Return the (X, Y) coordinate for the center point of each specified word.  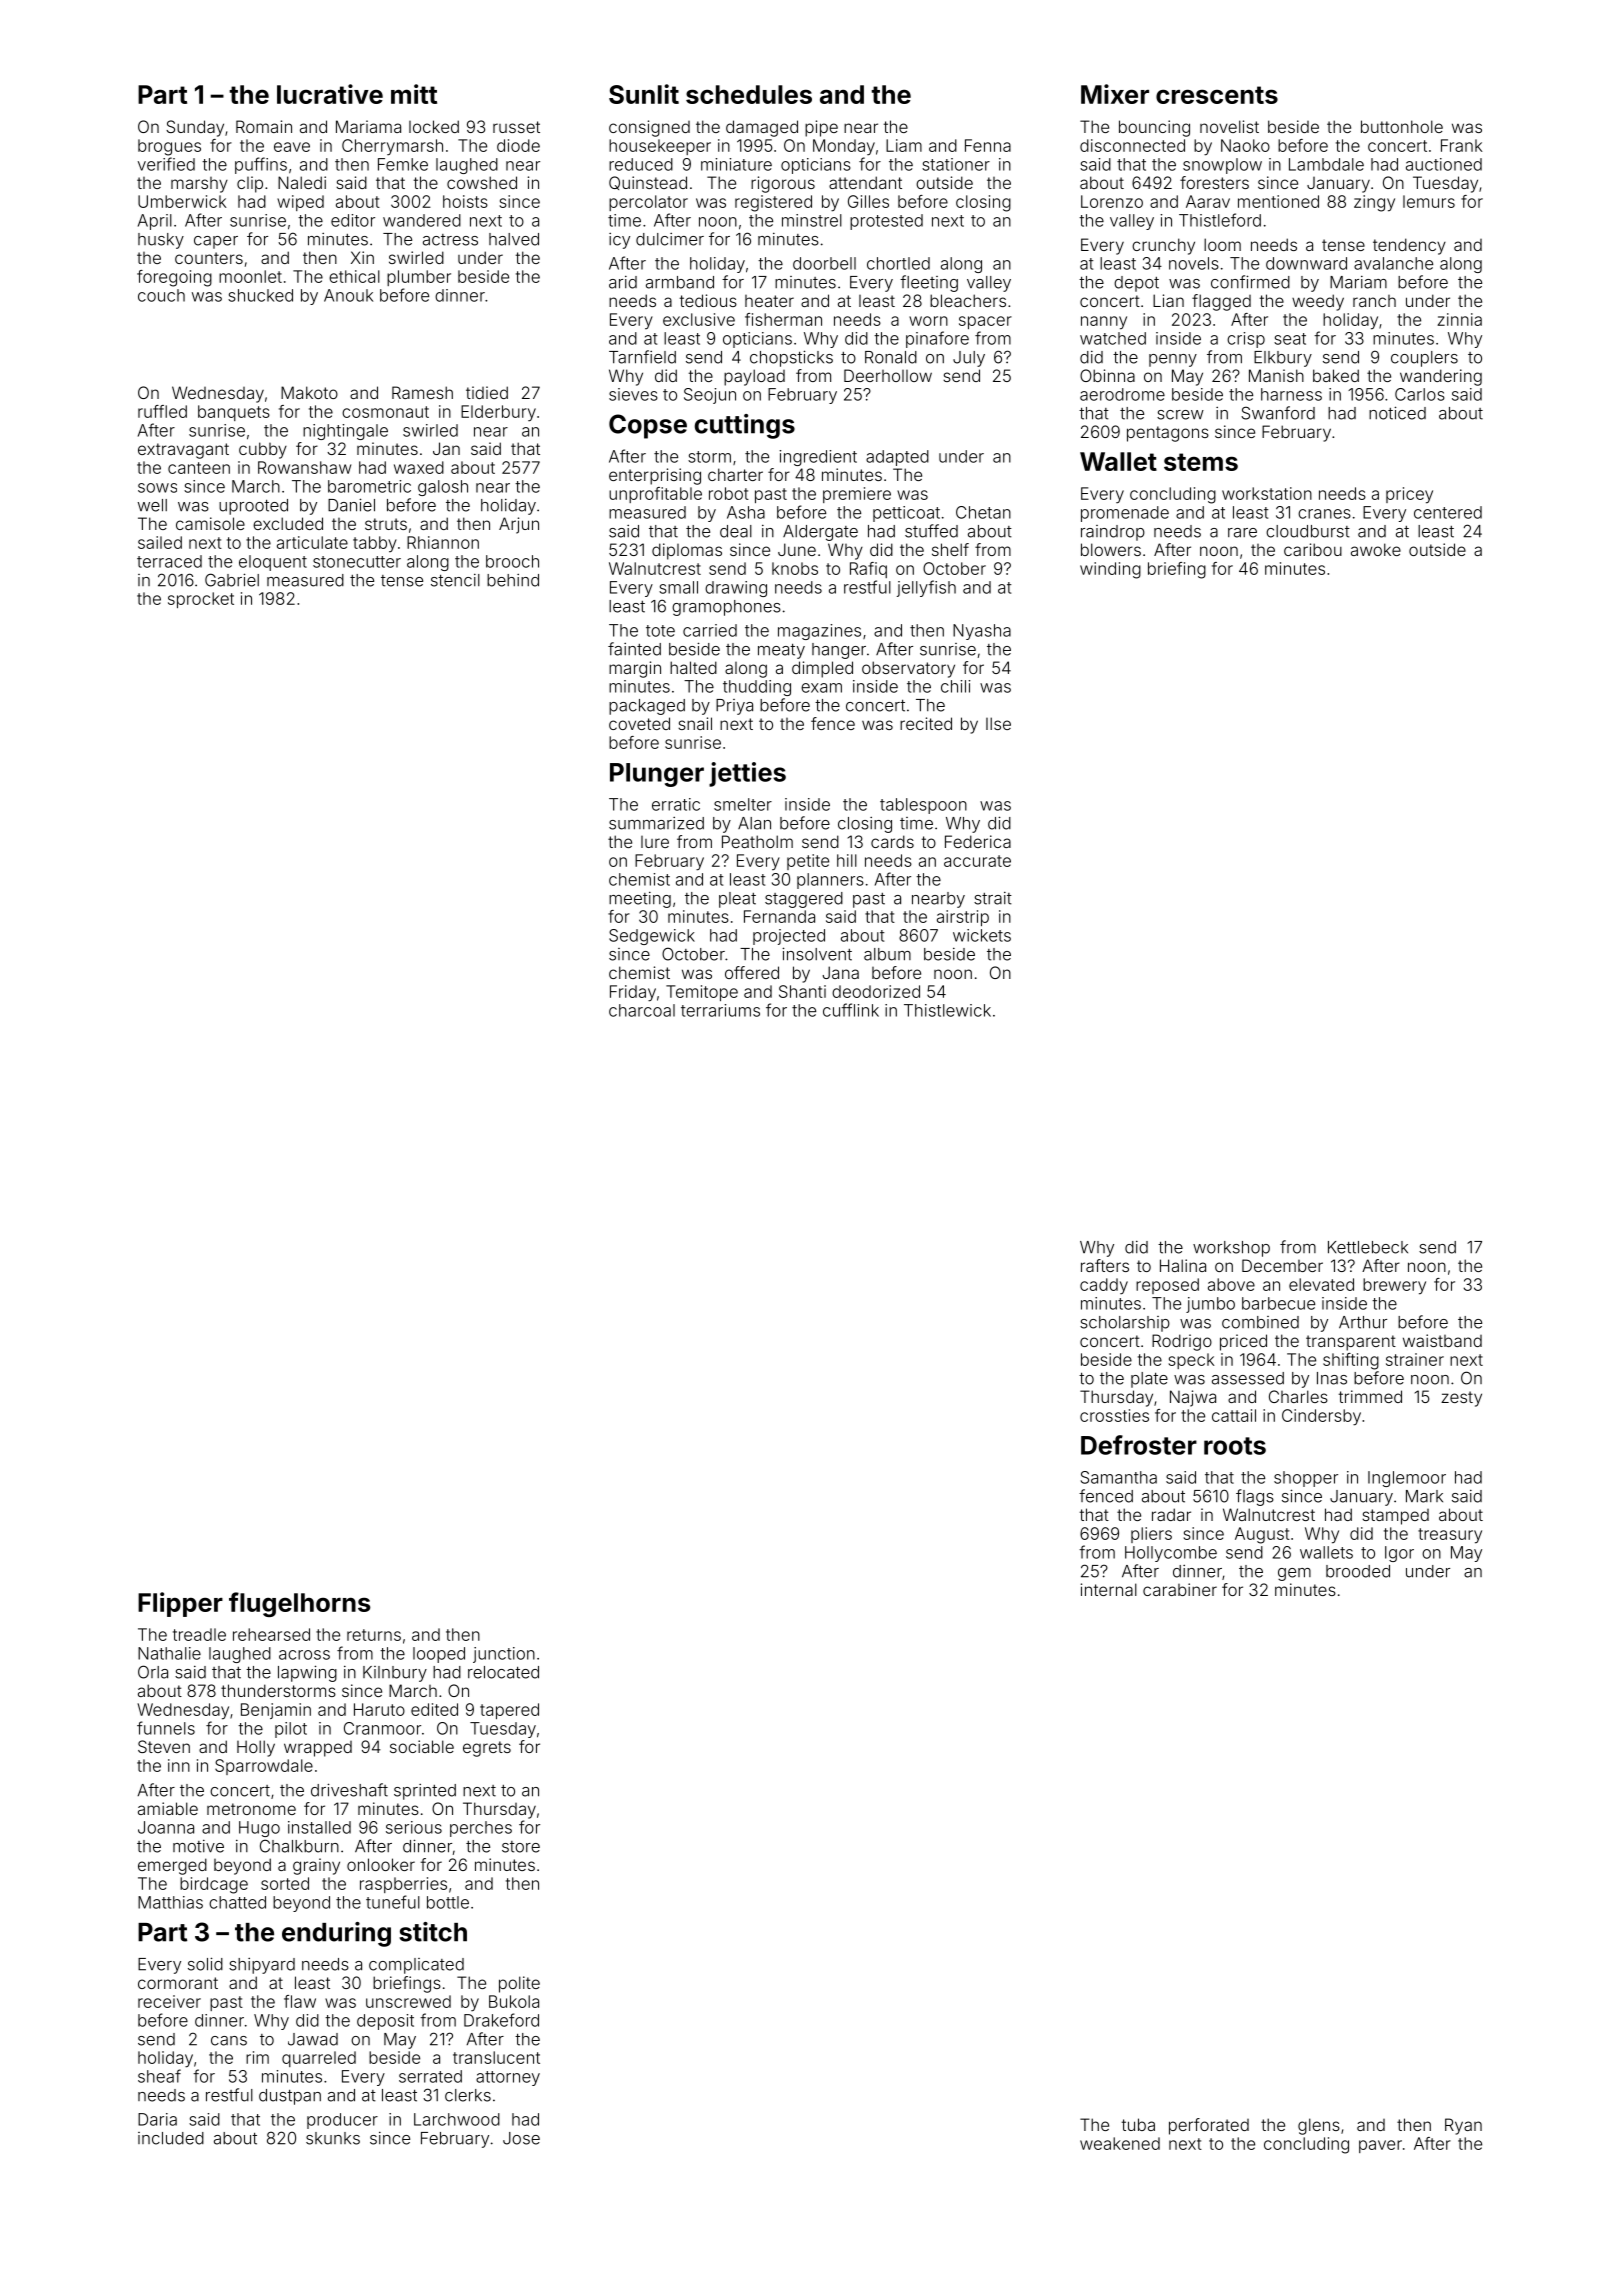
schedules (749, 94)
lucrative (330, 94)
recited (926, 723)
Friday (633, 993)
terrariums (720, 1010)
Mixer (1115, 94)
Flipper (180, 1604)
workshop (1231, 1249)
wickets (982, 935)
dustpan (290, 2097)
